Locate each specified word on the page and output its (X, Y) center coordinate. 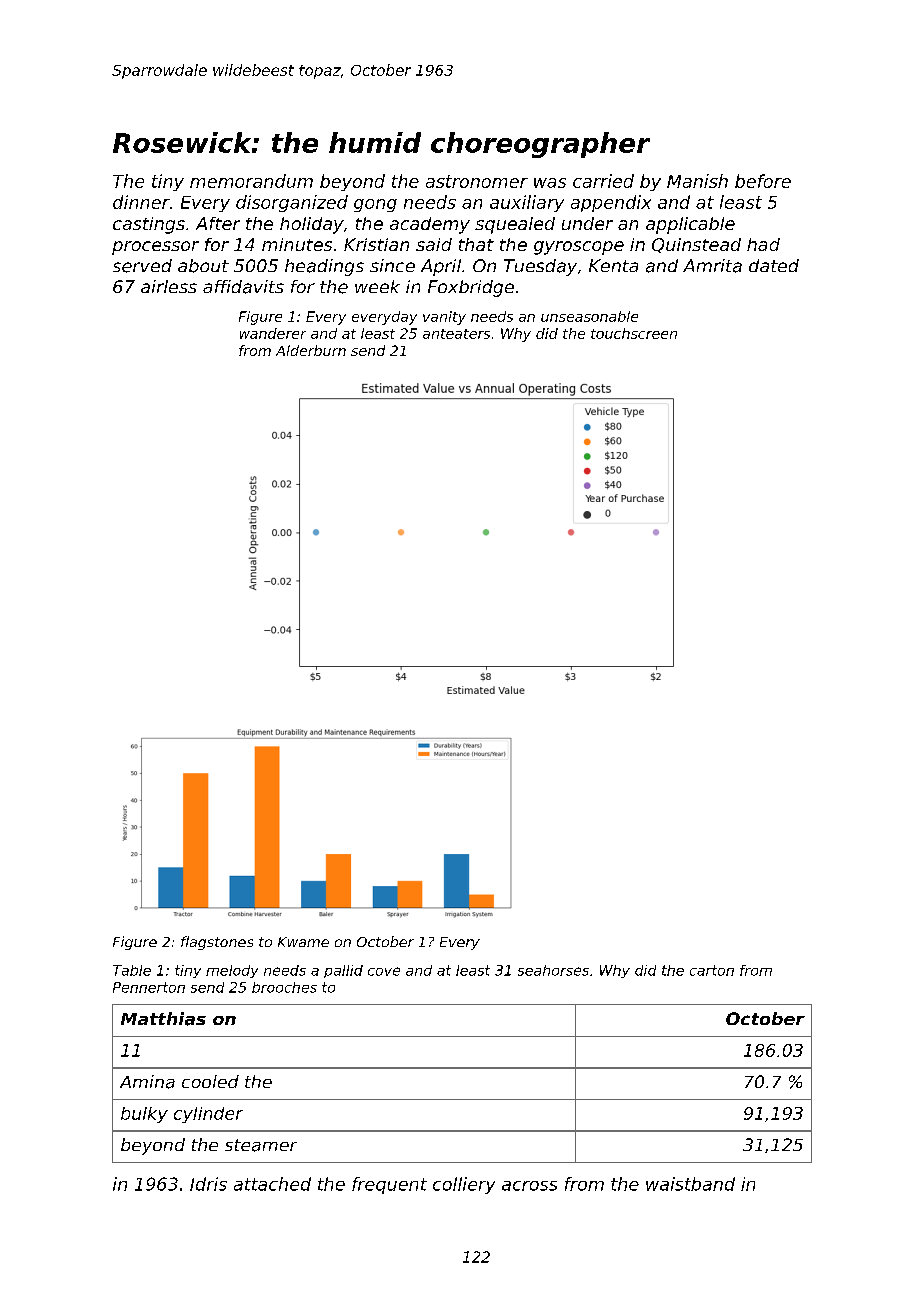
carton (712, 970)
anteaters (456, 334)
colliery (464, 1185)
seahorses (553, 970)
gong (375, 205)
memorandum (251, 181)
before (763, 181)
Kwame (303, 942)
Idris (208, 1184)
